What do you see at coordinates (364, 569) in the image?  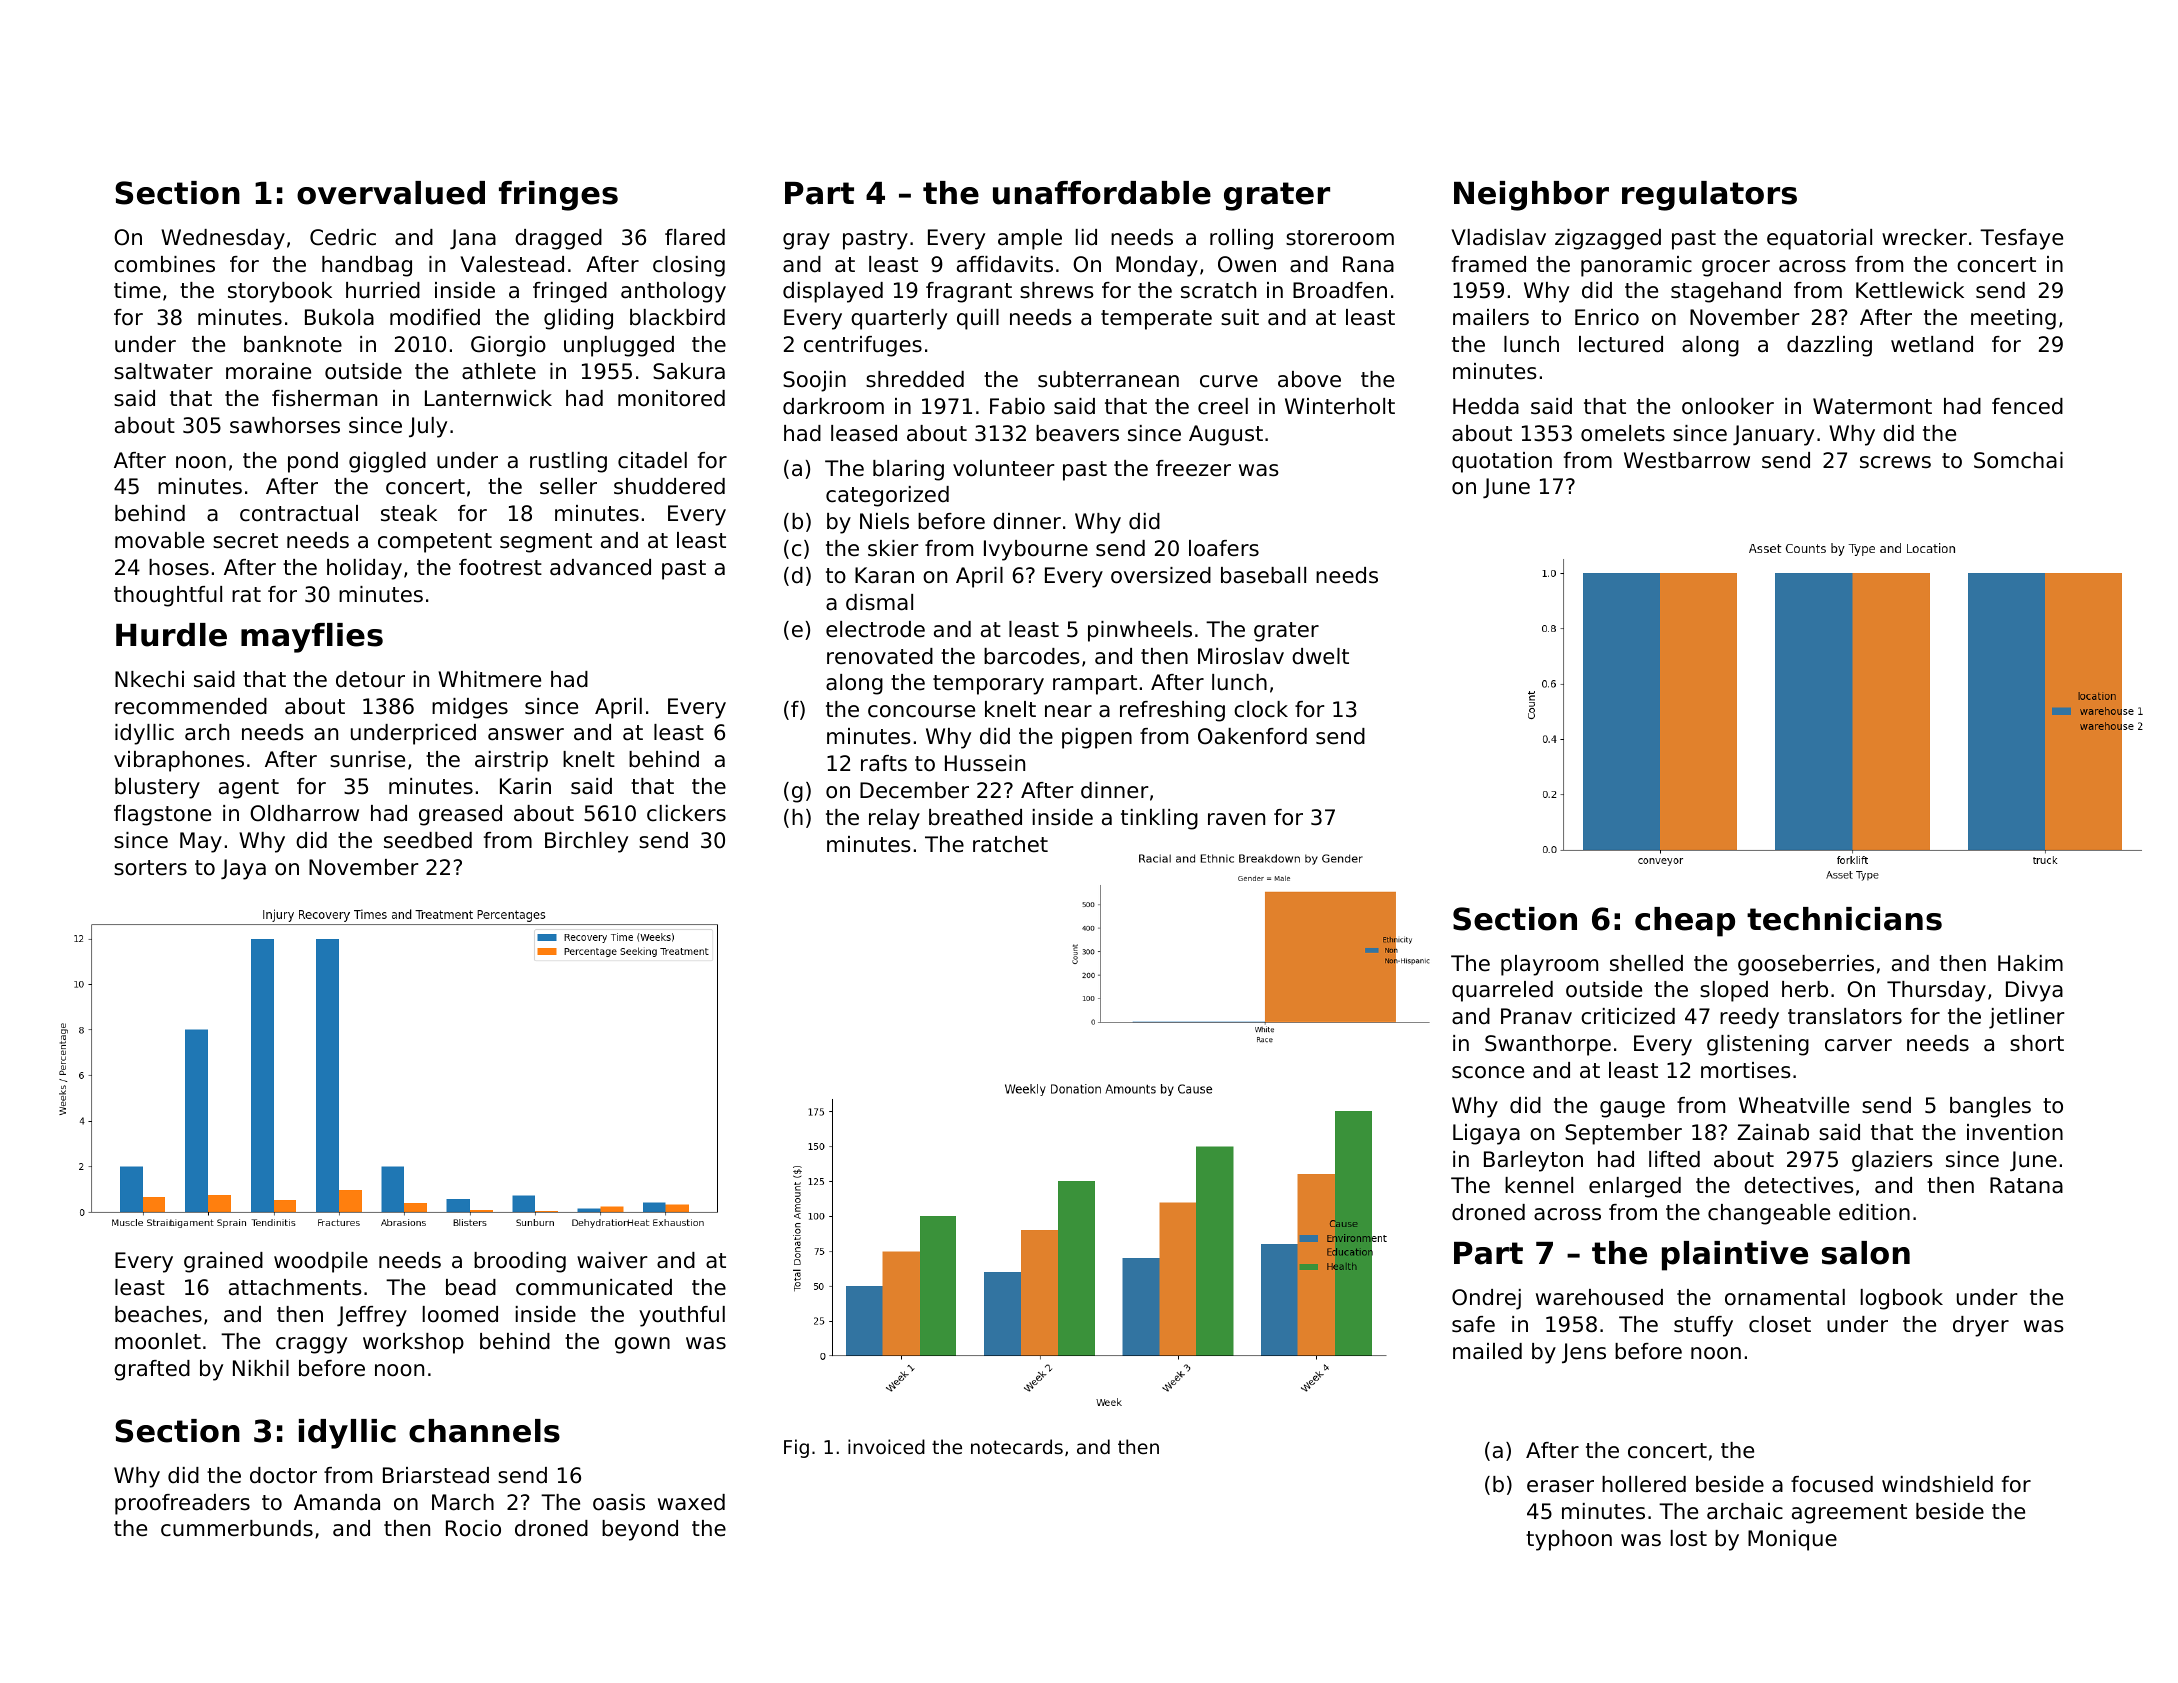 I see `holiday` at bounding box center [364, 569].
